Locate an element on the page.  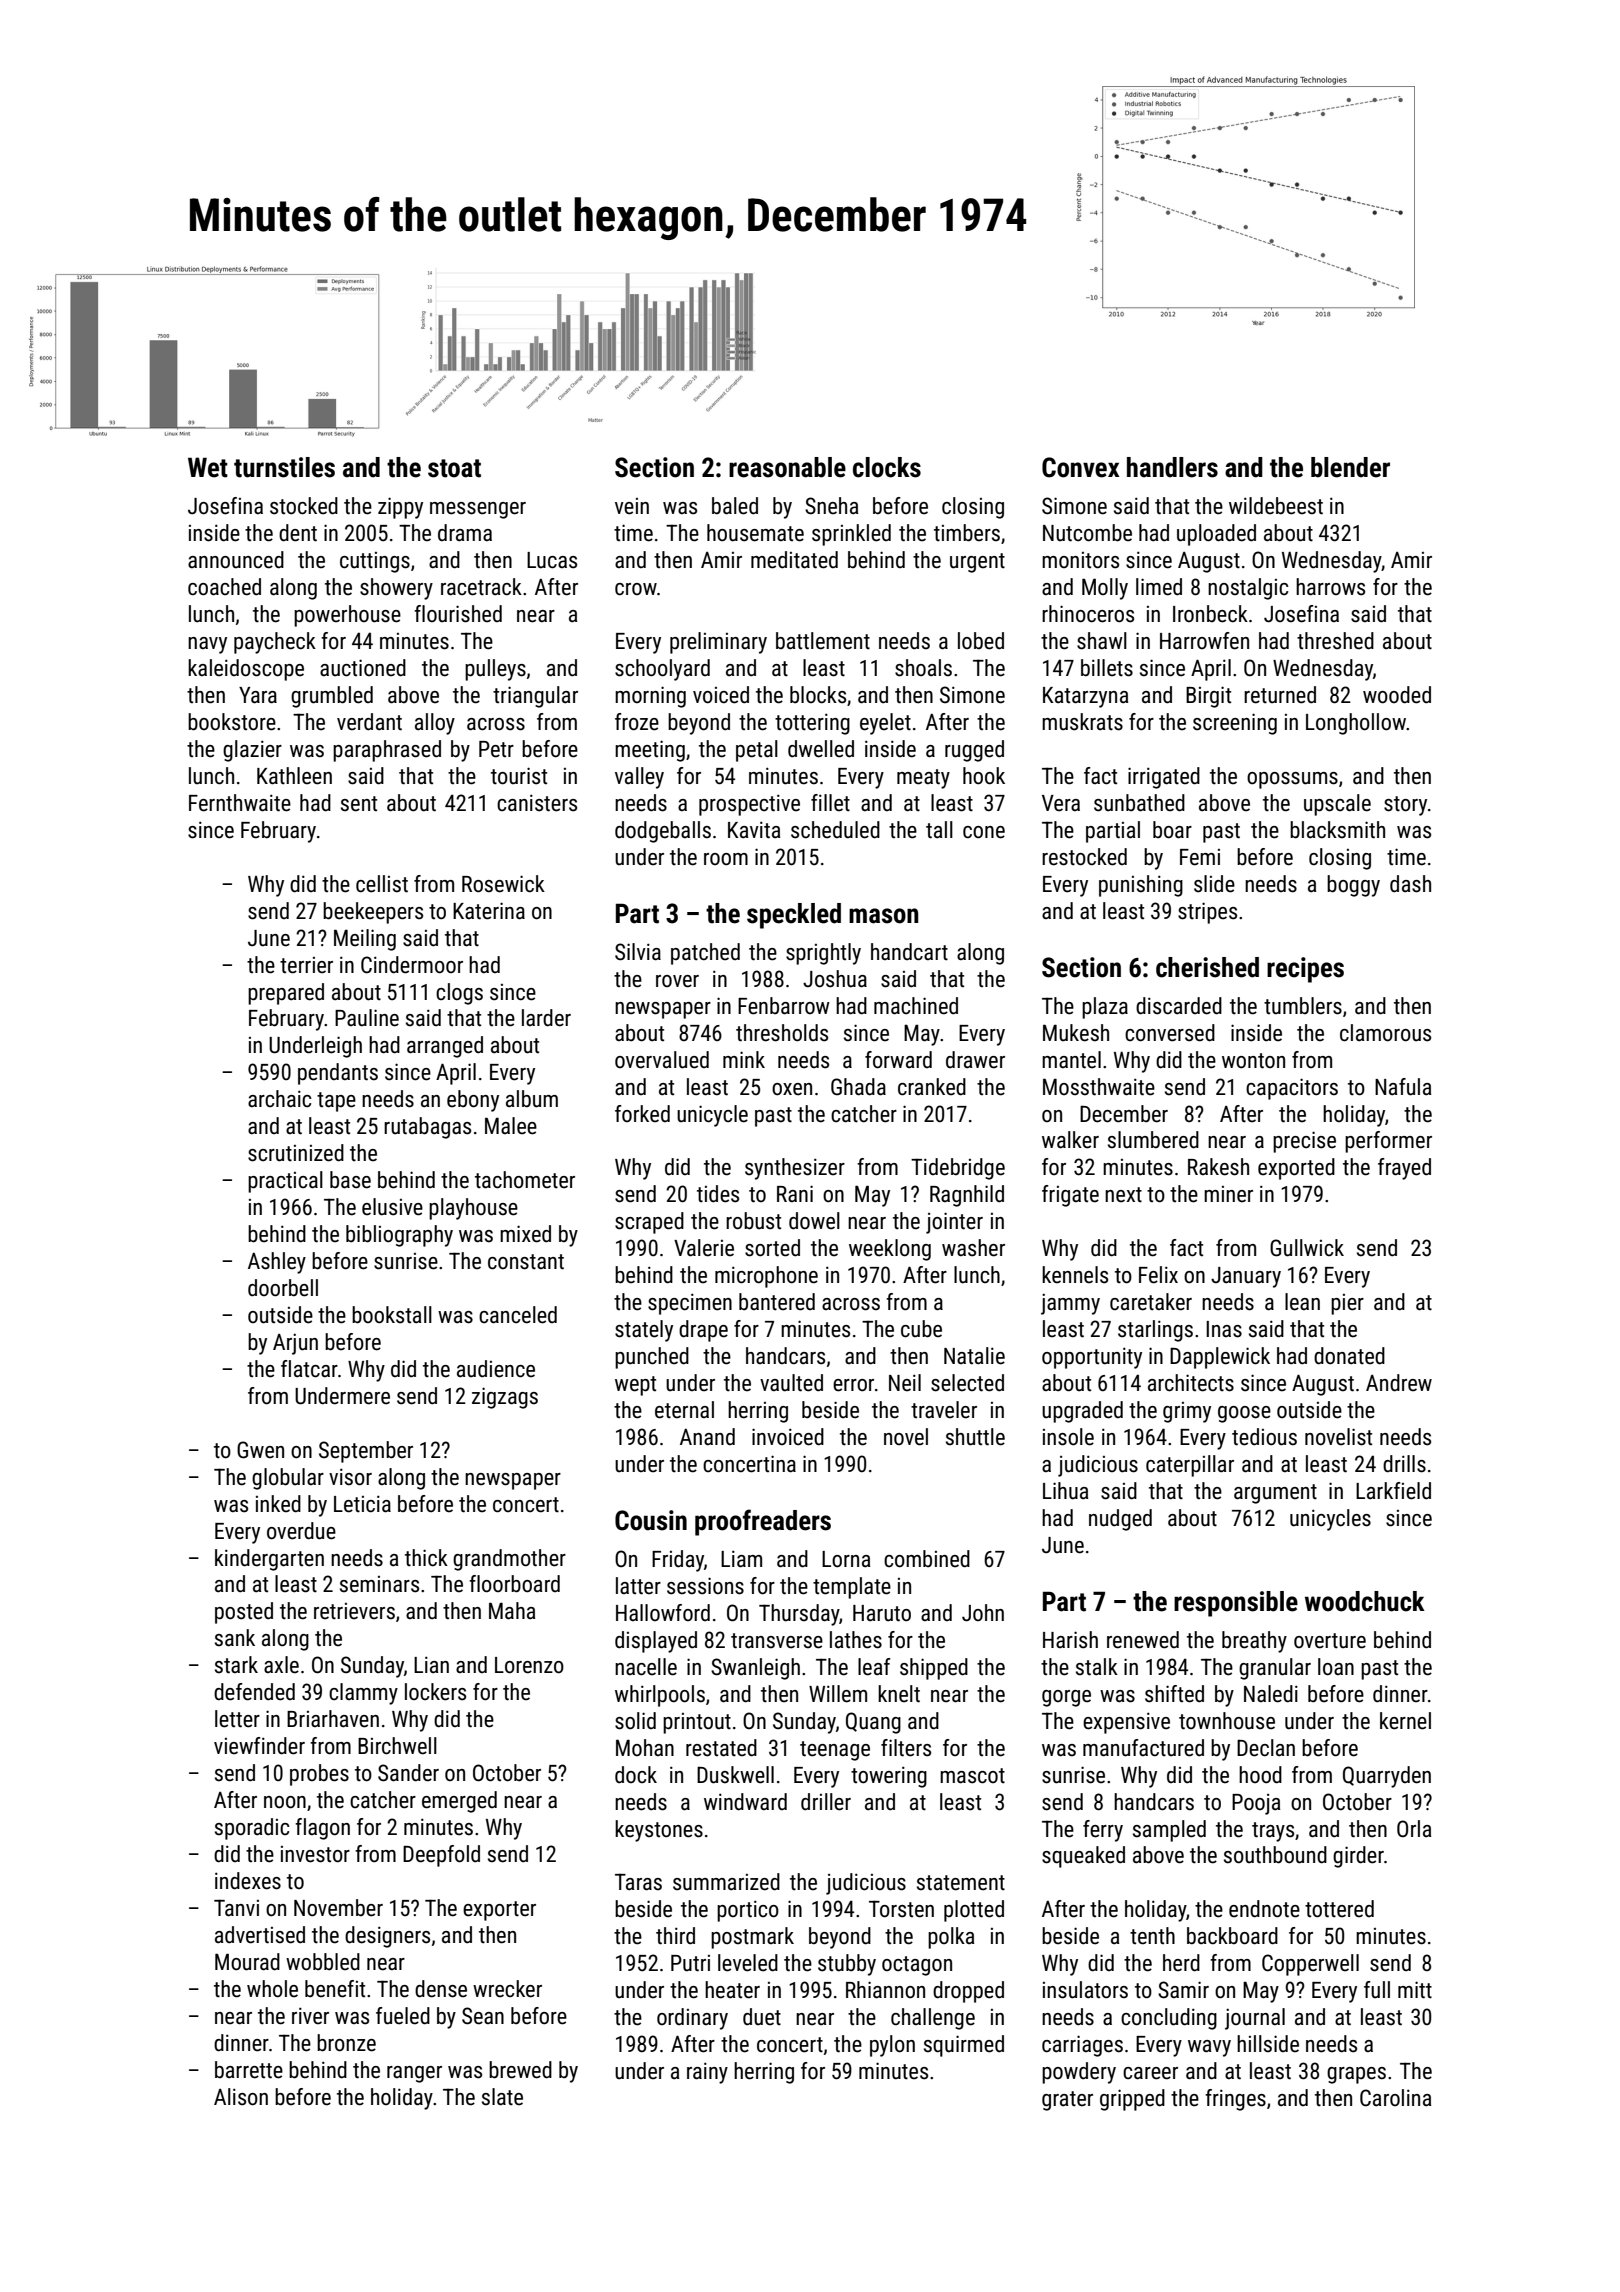
Orla is located at coordinates (1414, 1829).
